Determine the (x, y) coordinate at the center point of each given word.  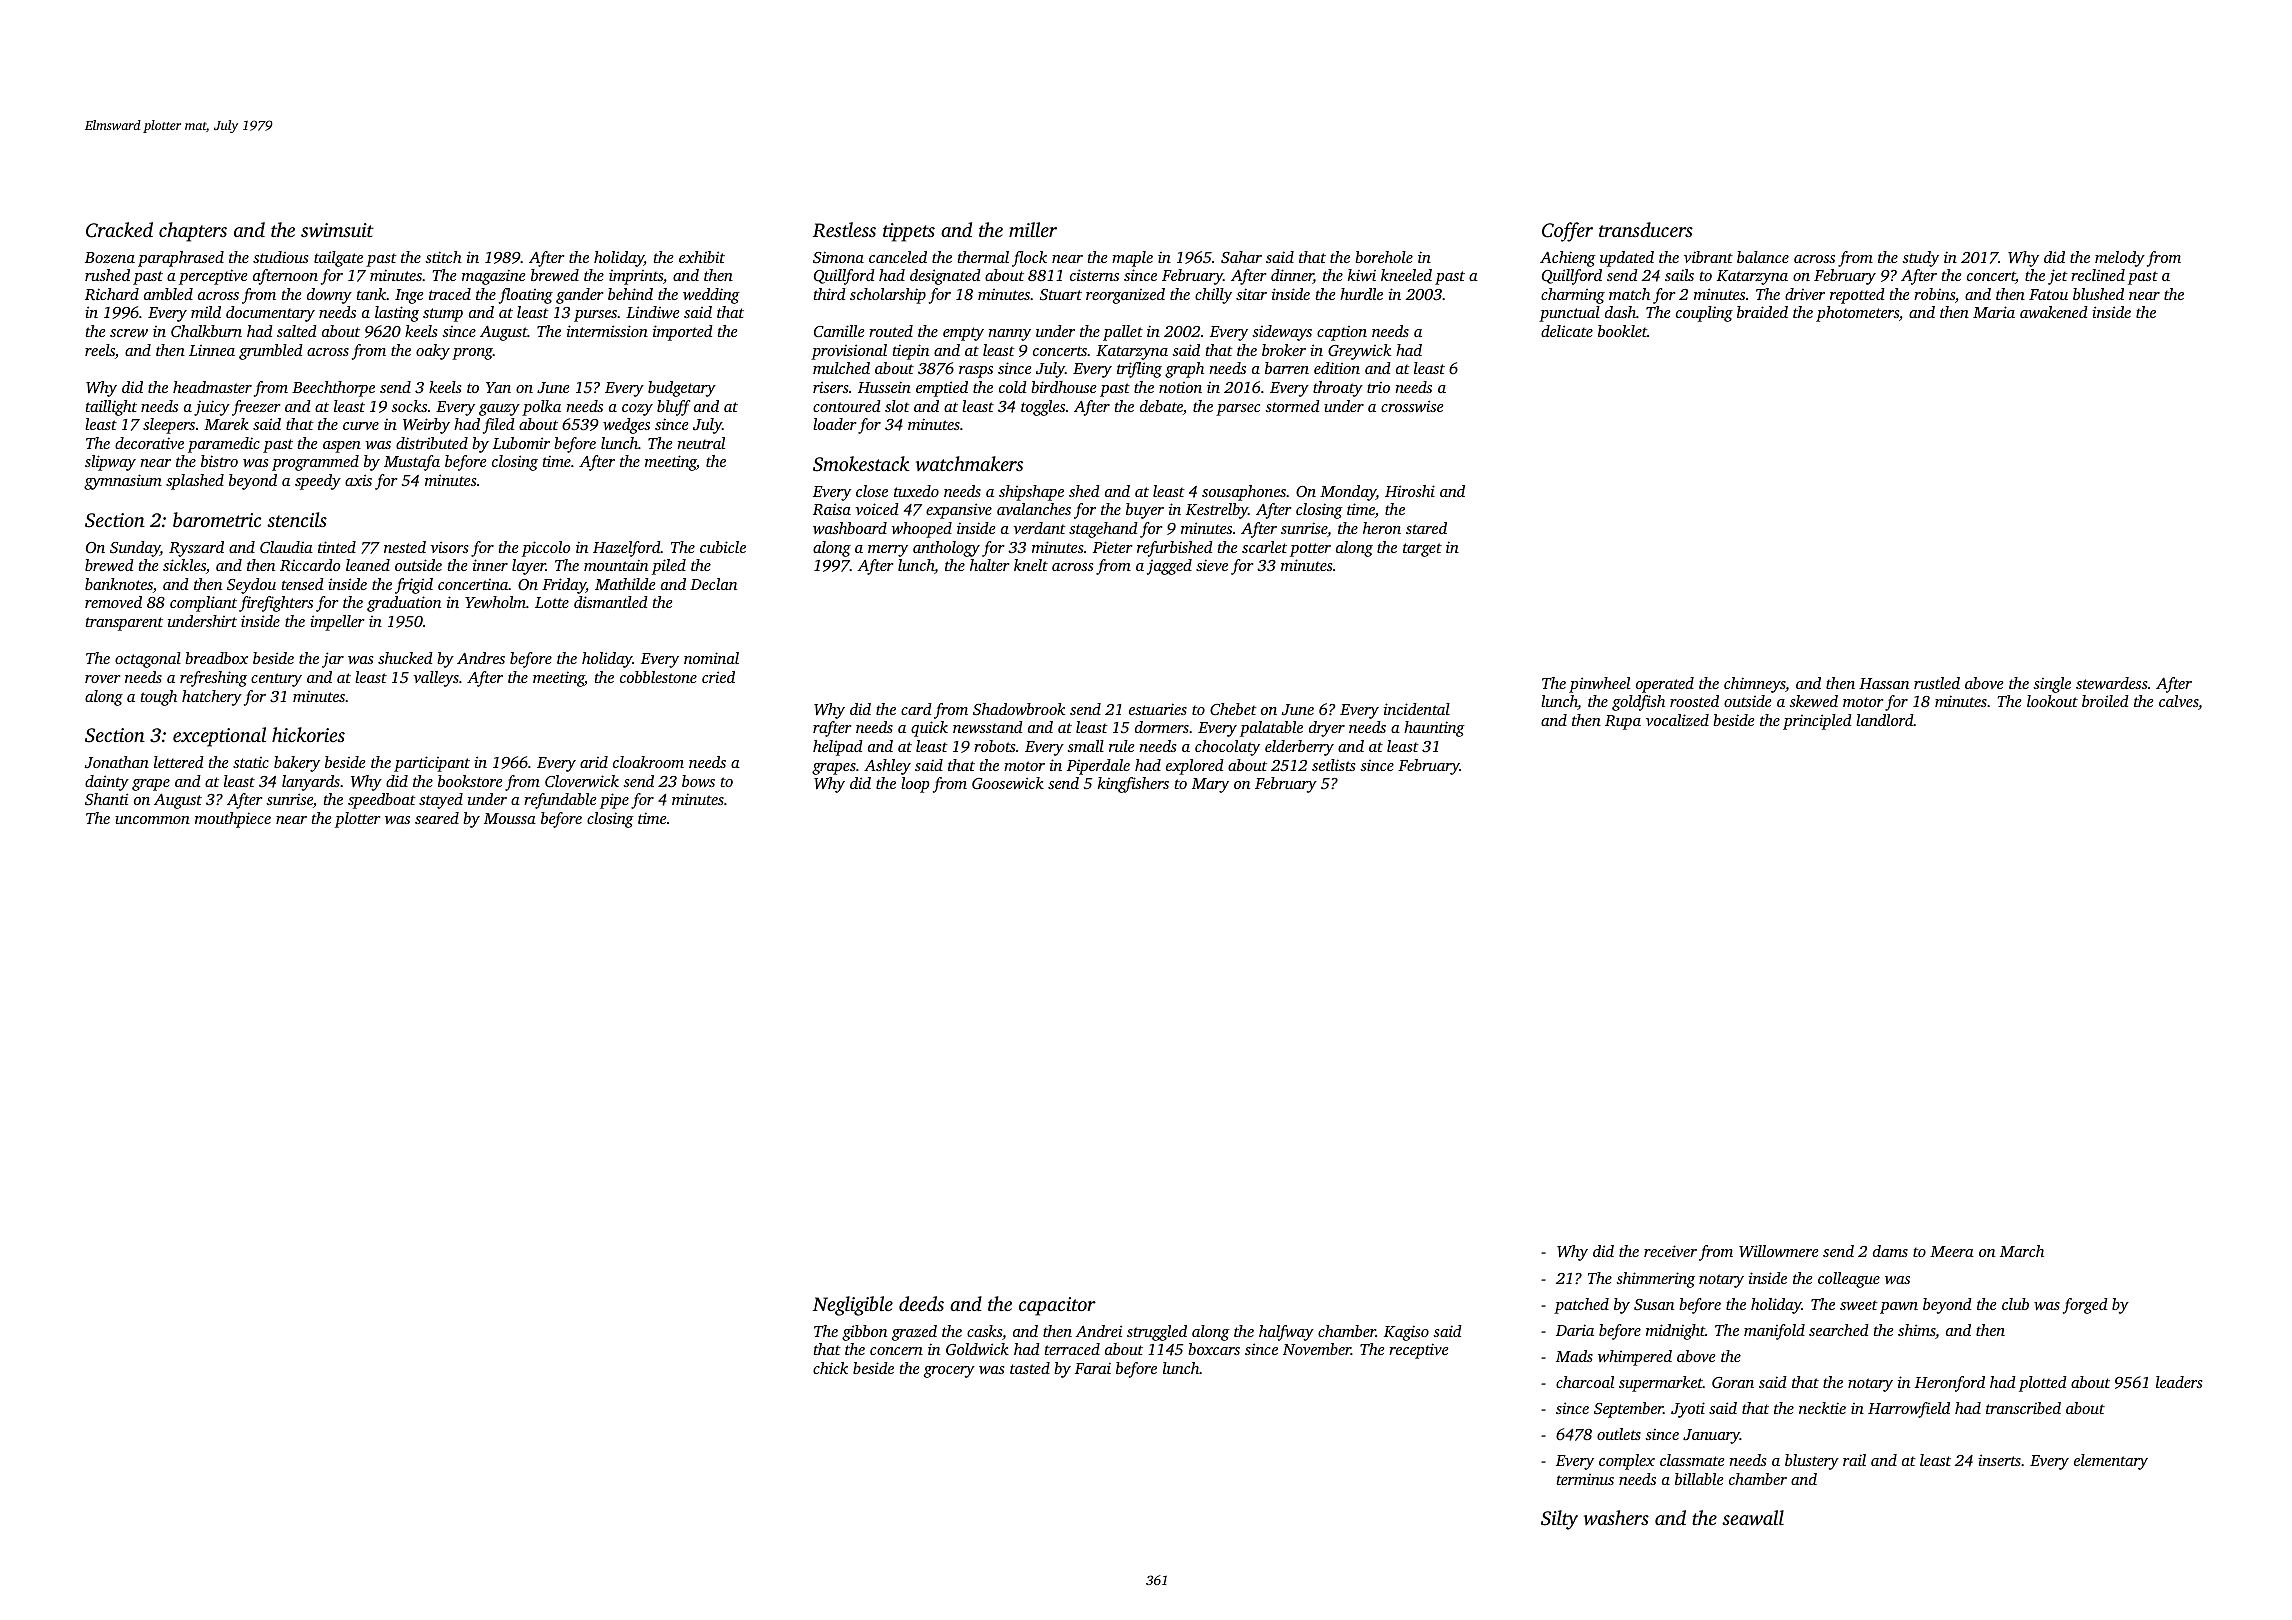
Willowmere (1778, 1251)
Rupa (1623, 722)
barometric (217, 519)
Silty (1559, 1520)
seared (437, 818)
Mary (1210, 785)
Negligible (853, 1306)
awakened (2054, 312)
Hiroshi (1410, 491)
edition (1337, 368)
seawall (1753, 1517)
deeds (921, 1303)
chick (830, 1368)
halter (990, 565)
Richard (112, 294)
